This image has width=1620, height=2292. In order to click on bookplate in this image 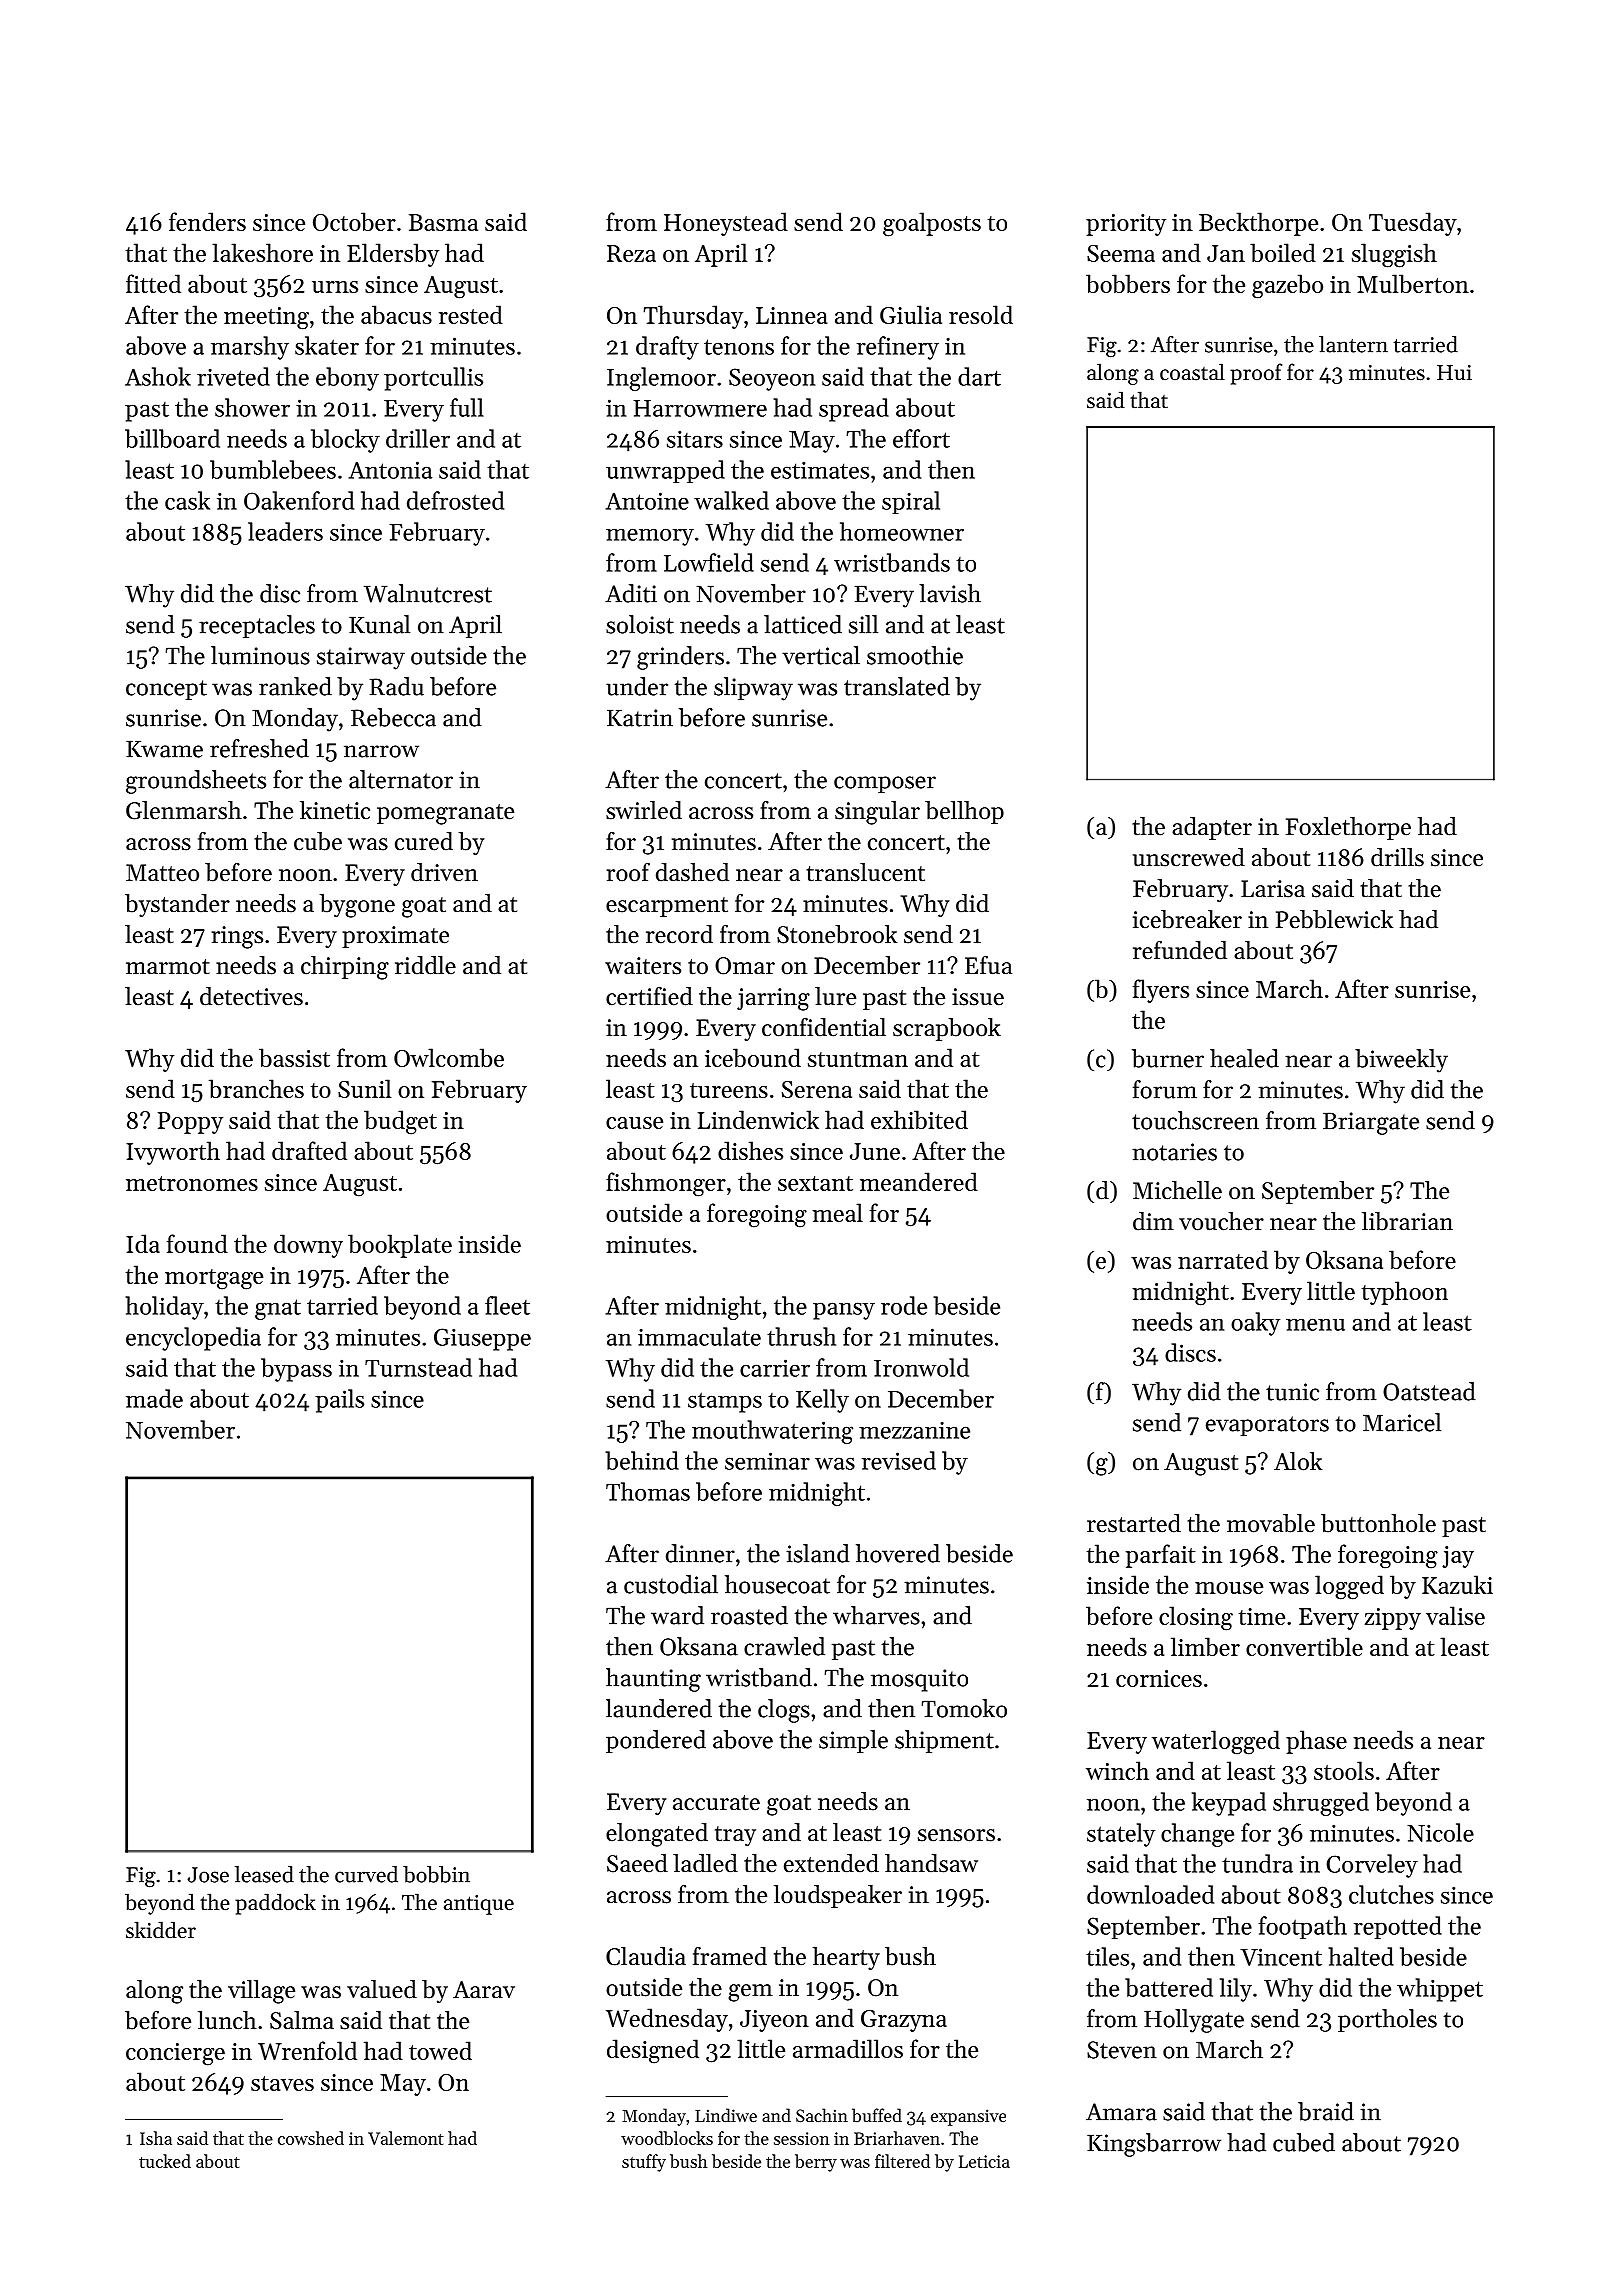, I will do `click(400, 1246)`.
